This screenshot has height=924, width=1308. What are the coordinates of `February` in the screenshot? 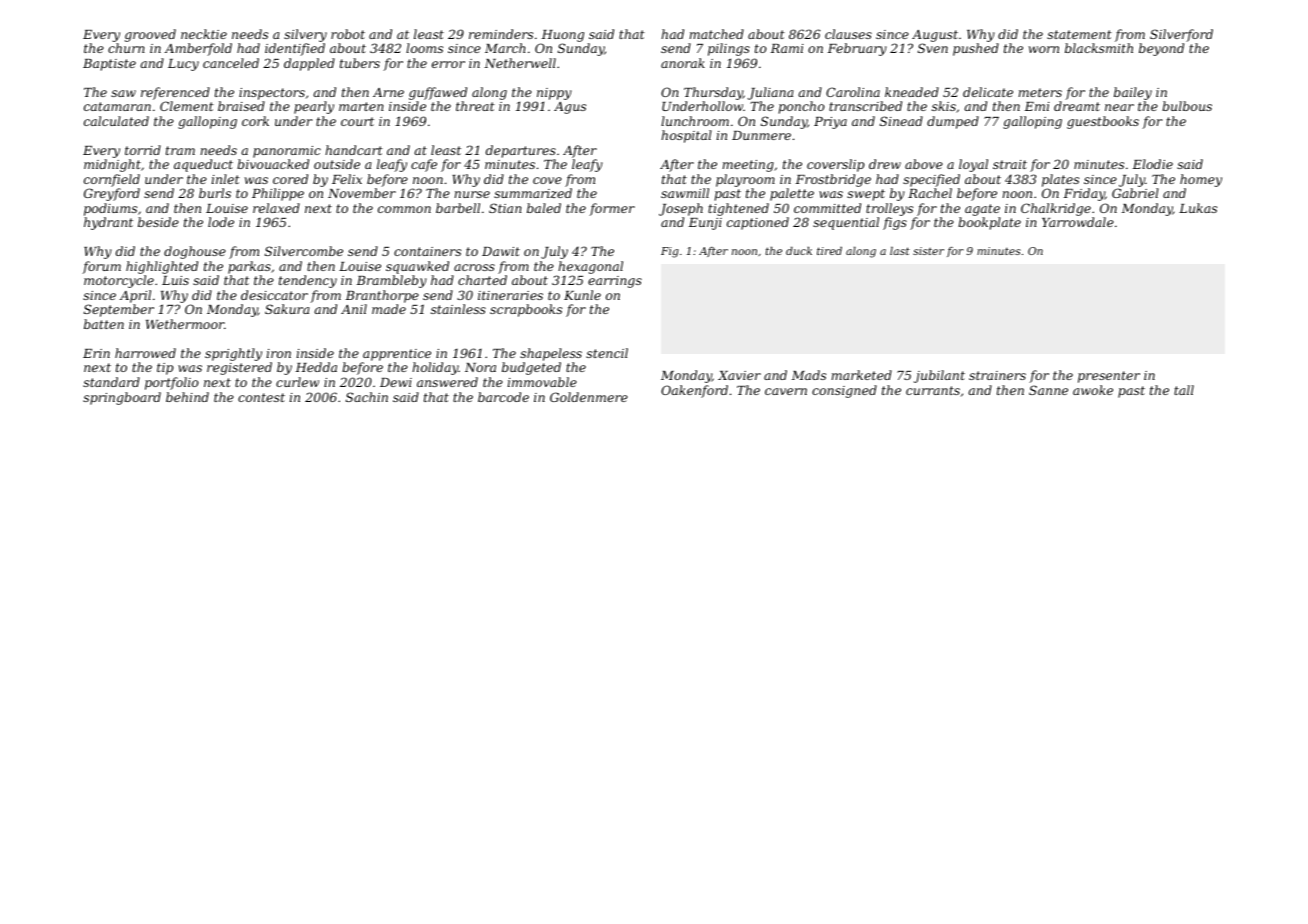 It's located at (857, 49).
